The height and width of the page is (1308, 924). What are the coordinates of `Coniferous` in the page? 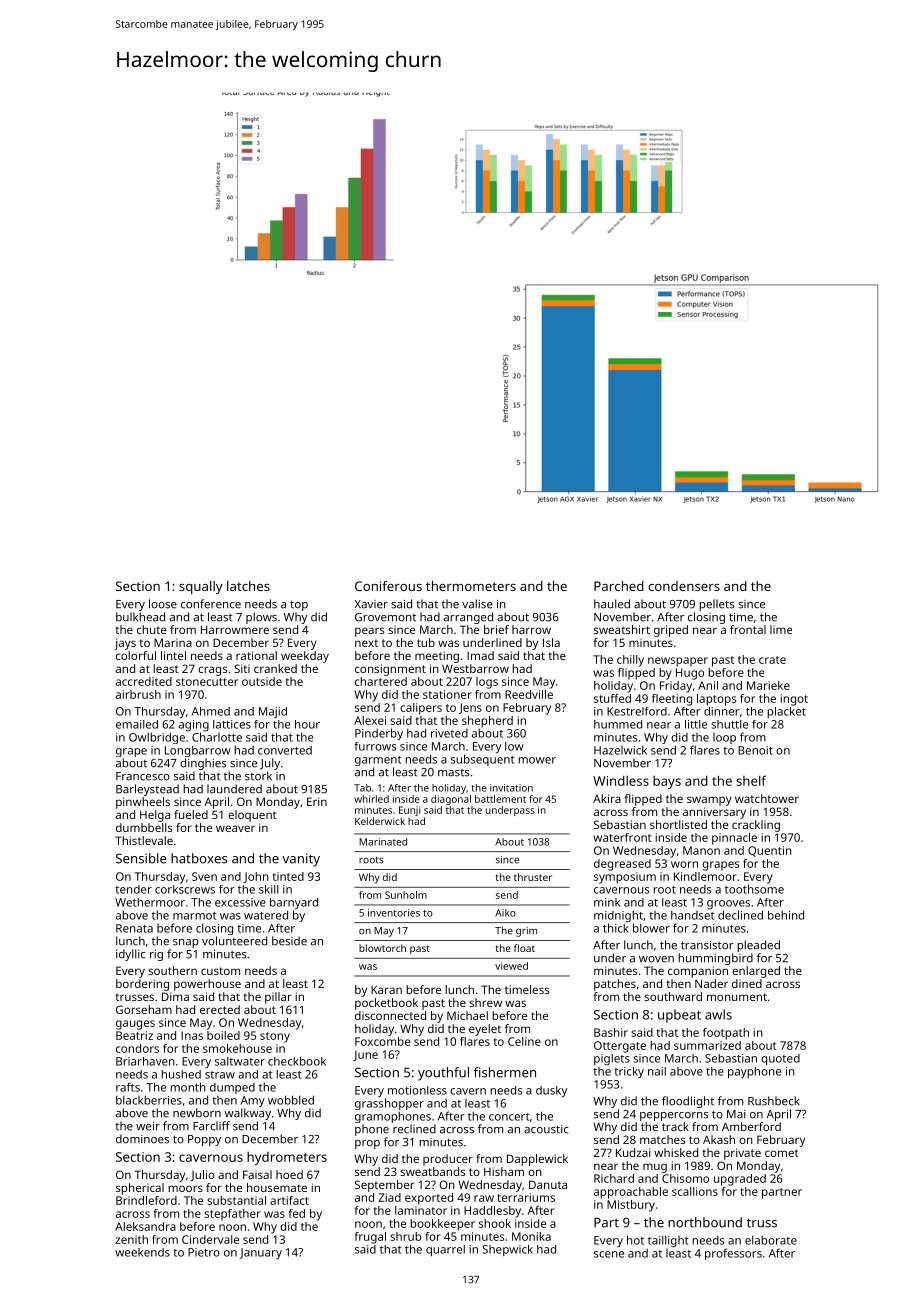 It's located at (388, 586).
